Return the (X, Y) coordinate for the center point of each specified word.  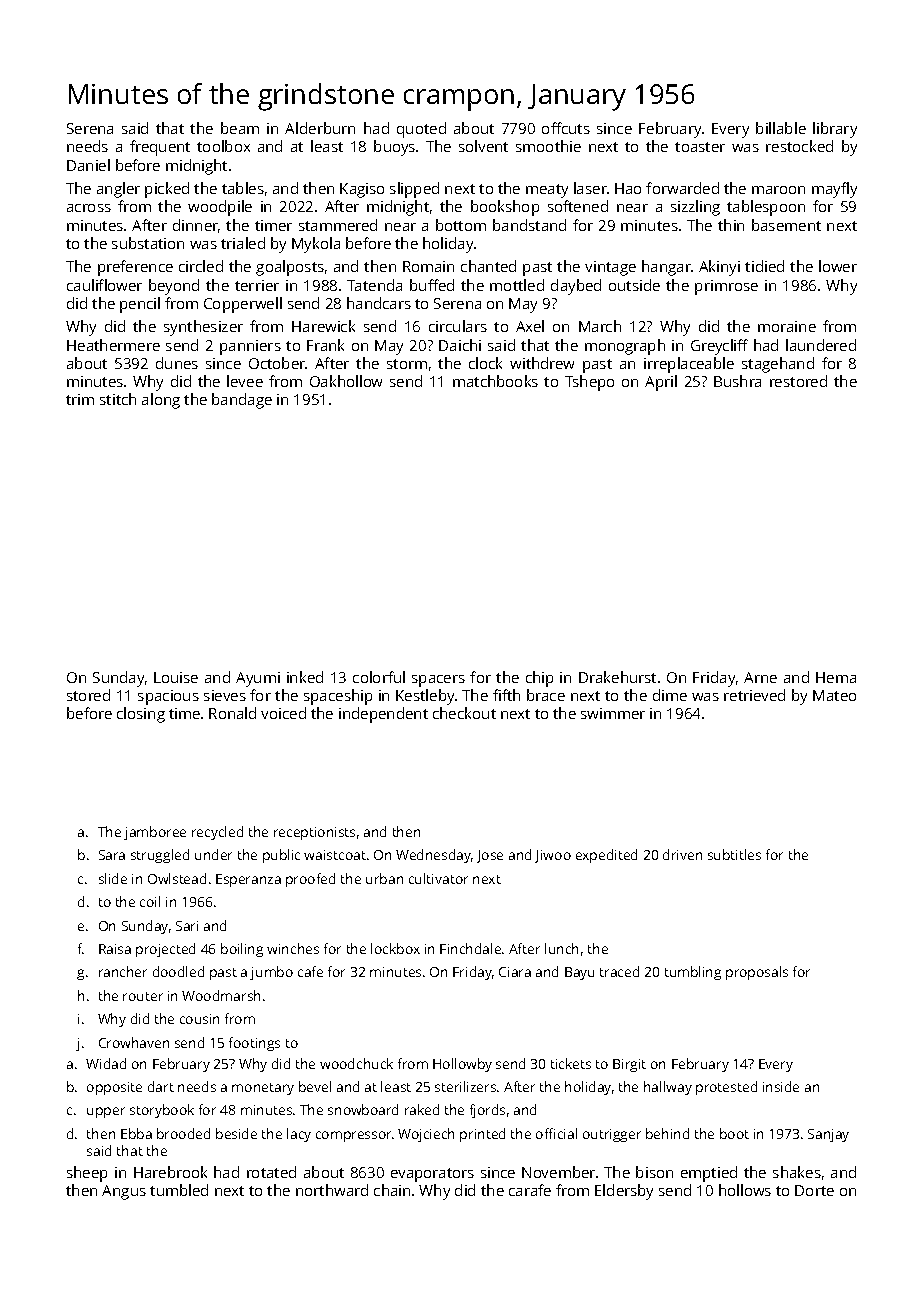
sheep (87, 1174)
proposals (757, 973)
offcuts (566, 128)
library (835, 130)
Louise (176, 677)
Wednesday (434, 856)
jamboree (155, 833)
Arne (760, 677)
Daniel (88, 165)
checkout (464, 713)
